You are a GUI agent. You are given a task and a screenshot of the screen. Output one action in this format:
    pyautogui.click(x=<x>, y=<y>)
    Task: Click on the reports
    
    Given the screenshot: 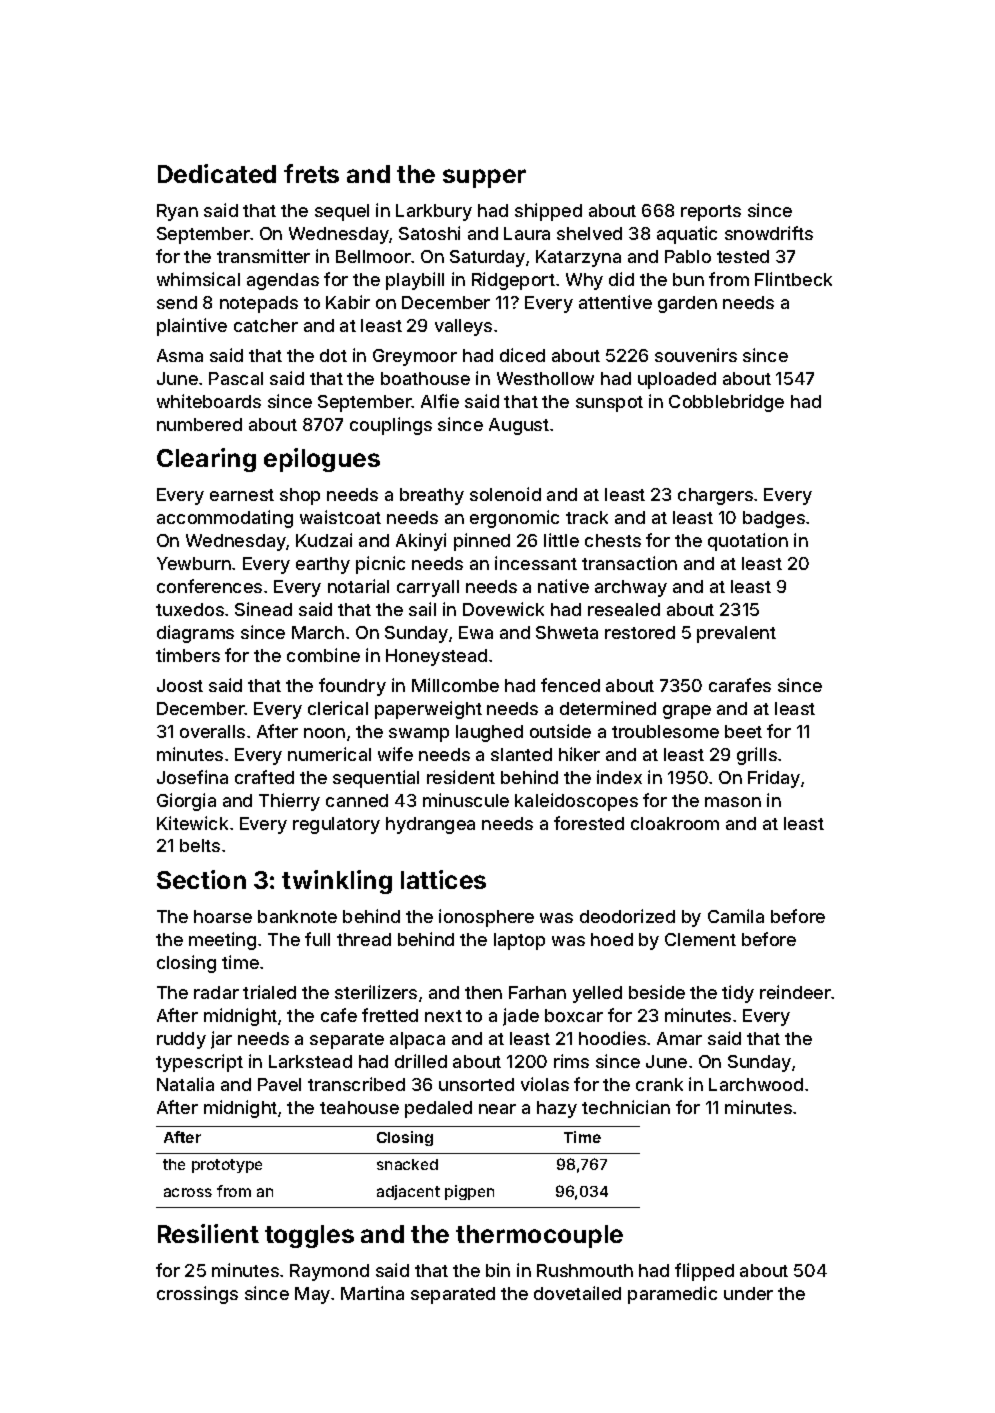 What is the action you would take?
    pyautogui.click(x=711, y=213)
